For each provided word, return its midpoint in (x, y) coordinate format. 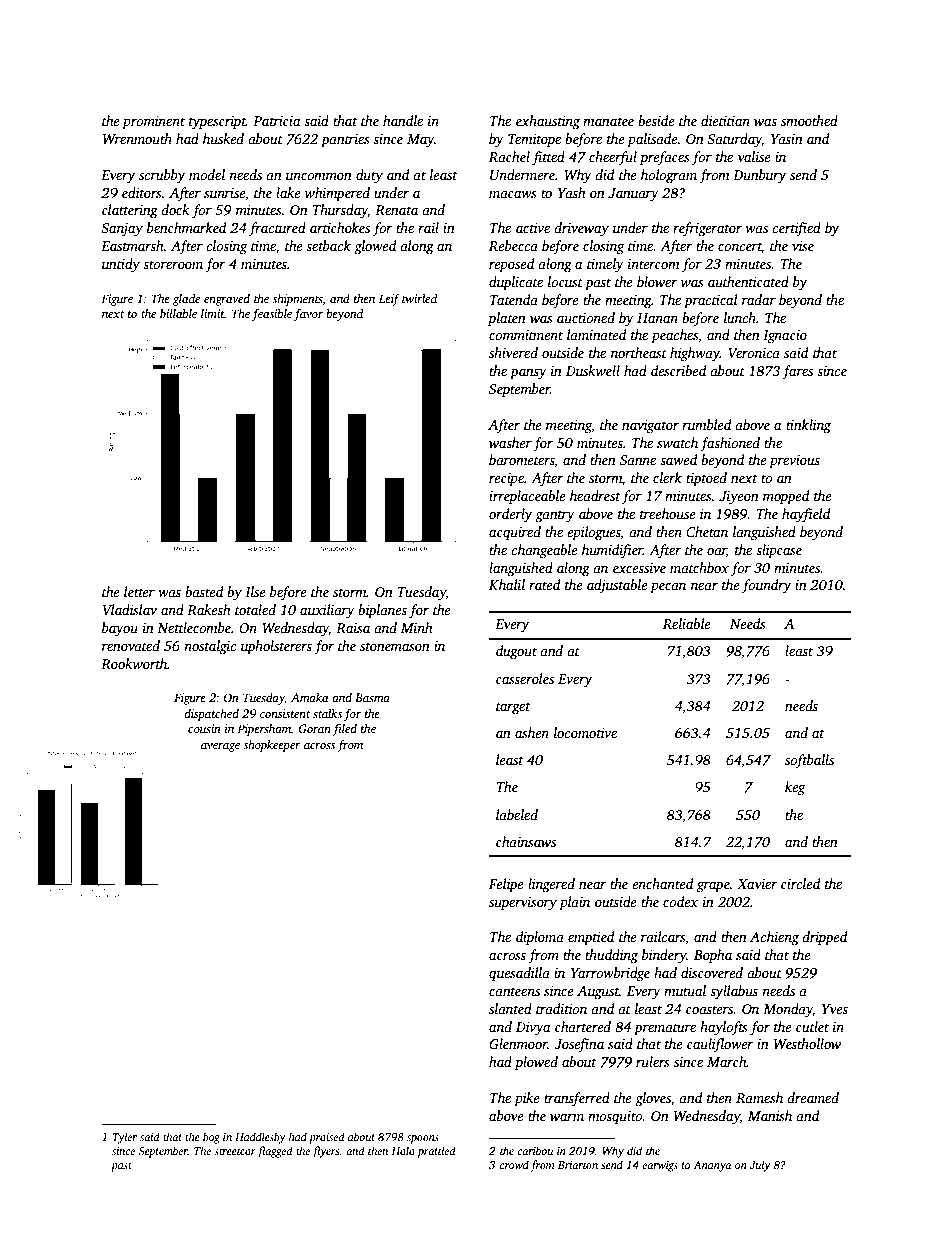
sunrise (224, 193)
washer (510, 442)
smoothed (809, 120)
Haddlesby (260, 1138)
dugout (516, 652)
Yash (572, 192)
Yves (835, 1009)
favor (308, 315)
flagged (275, 1152)
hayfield (806, 515)
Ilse (255, 591)
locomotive (585, 732)
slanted (510, 1008)
